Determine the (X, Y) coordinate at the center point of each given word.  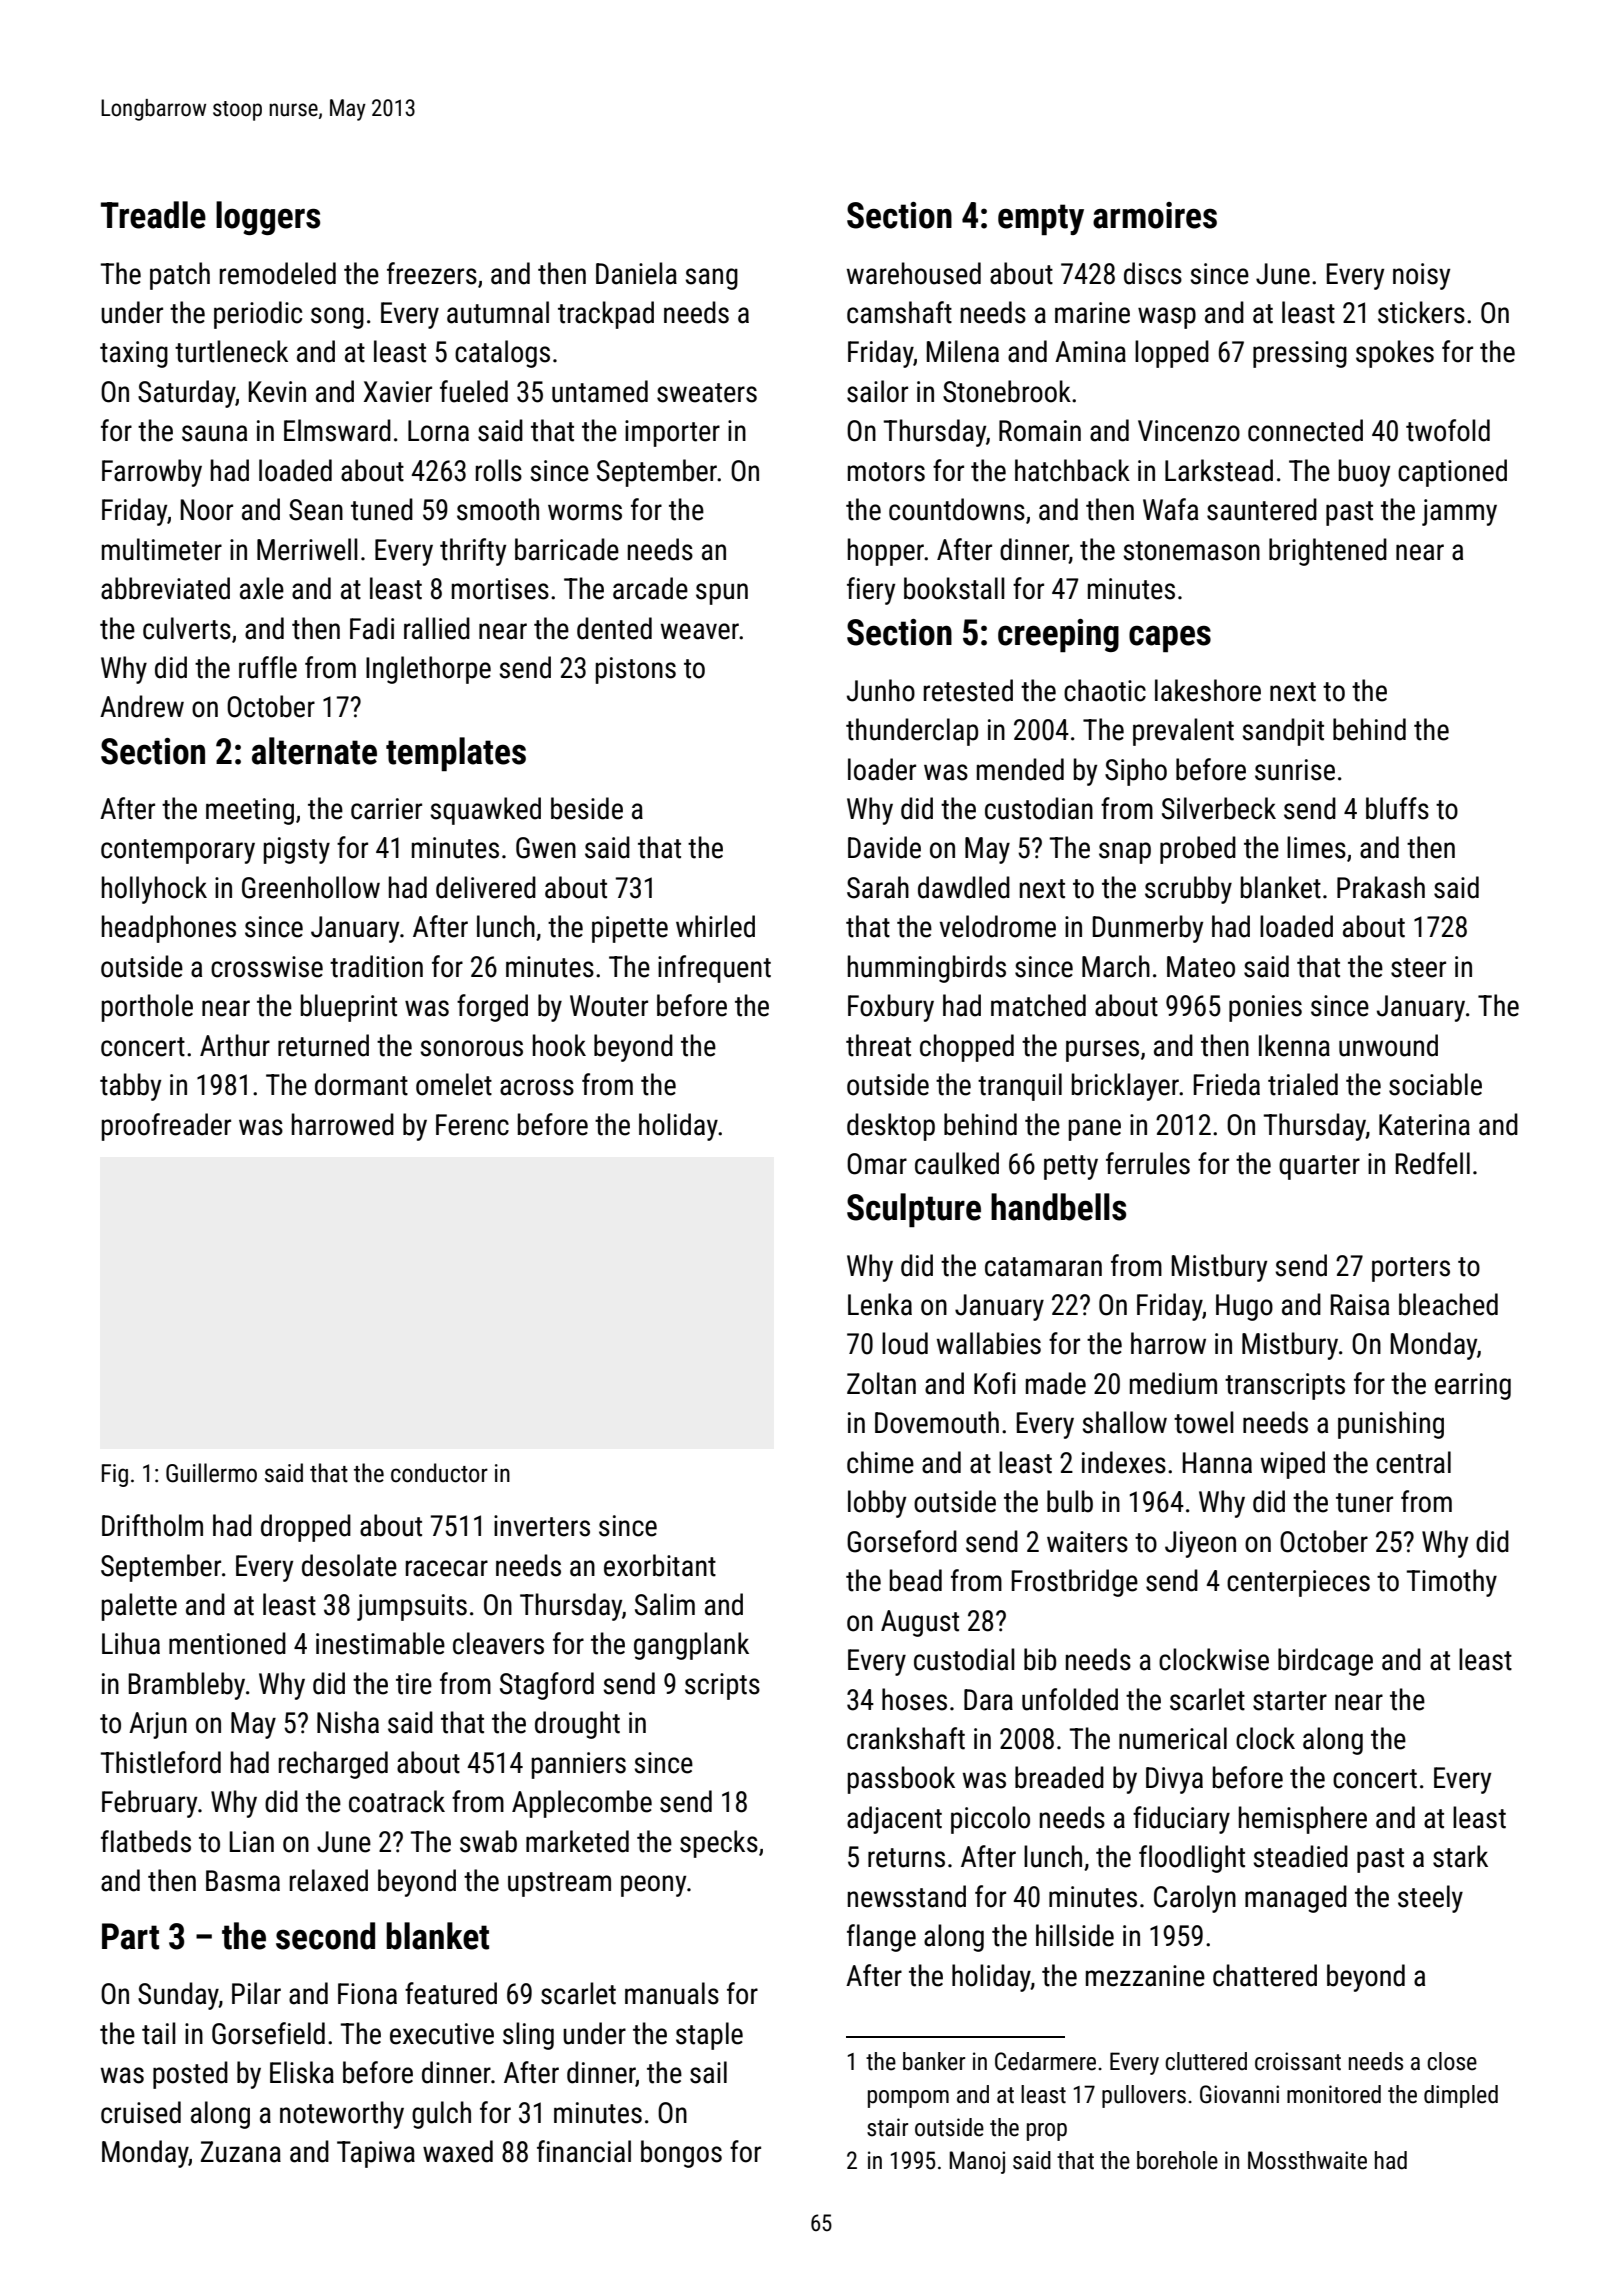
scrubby (1188, 890)
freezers (432, 273)
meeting (250, 811)
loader (882, 769)
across (537, 1087)
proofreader (166, 1127)
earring (1473, 1386)
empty (1041, 219)
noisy (1421, 276)
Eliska (302, 2072)
